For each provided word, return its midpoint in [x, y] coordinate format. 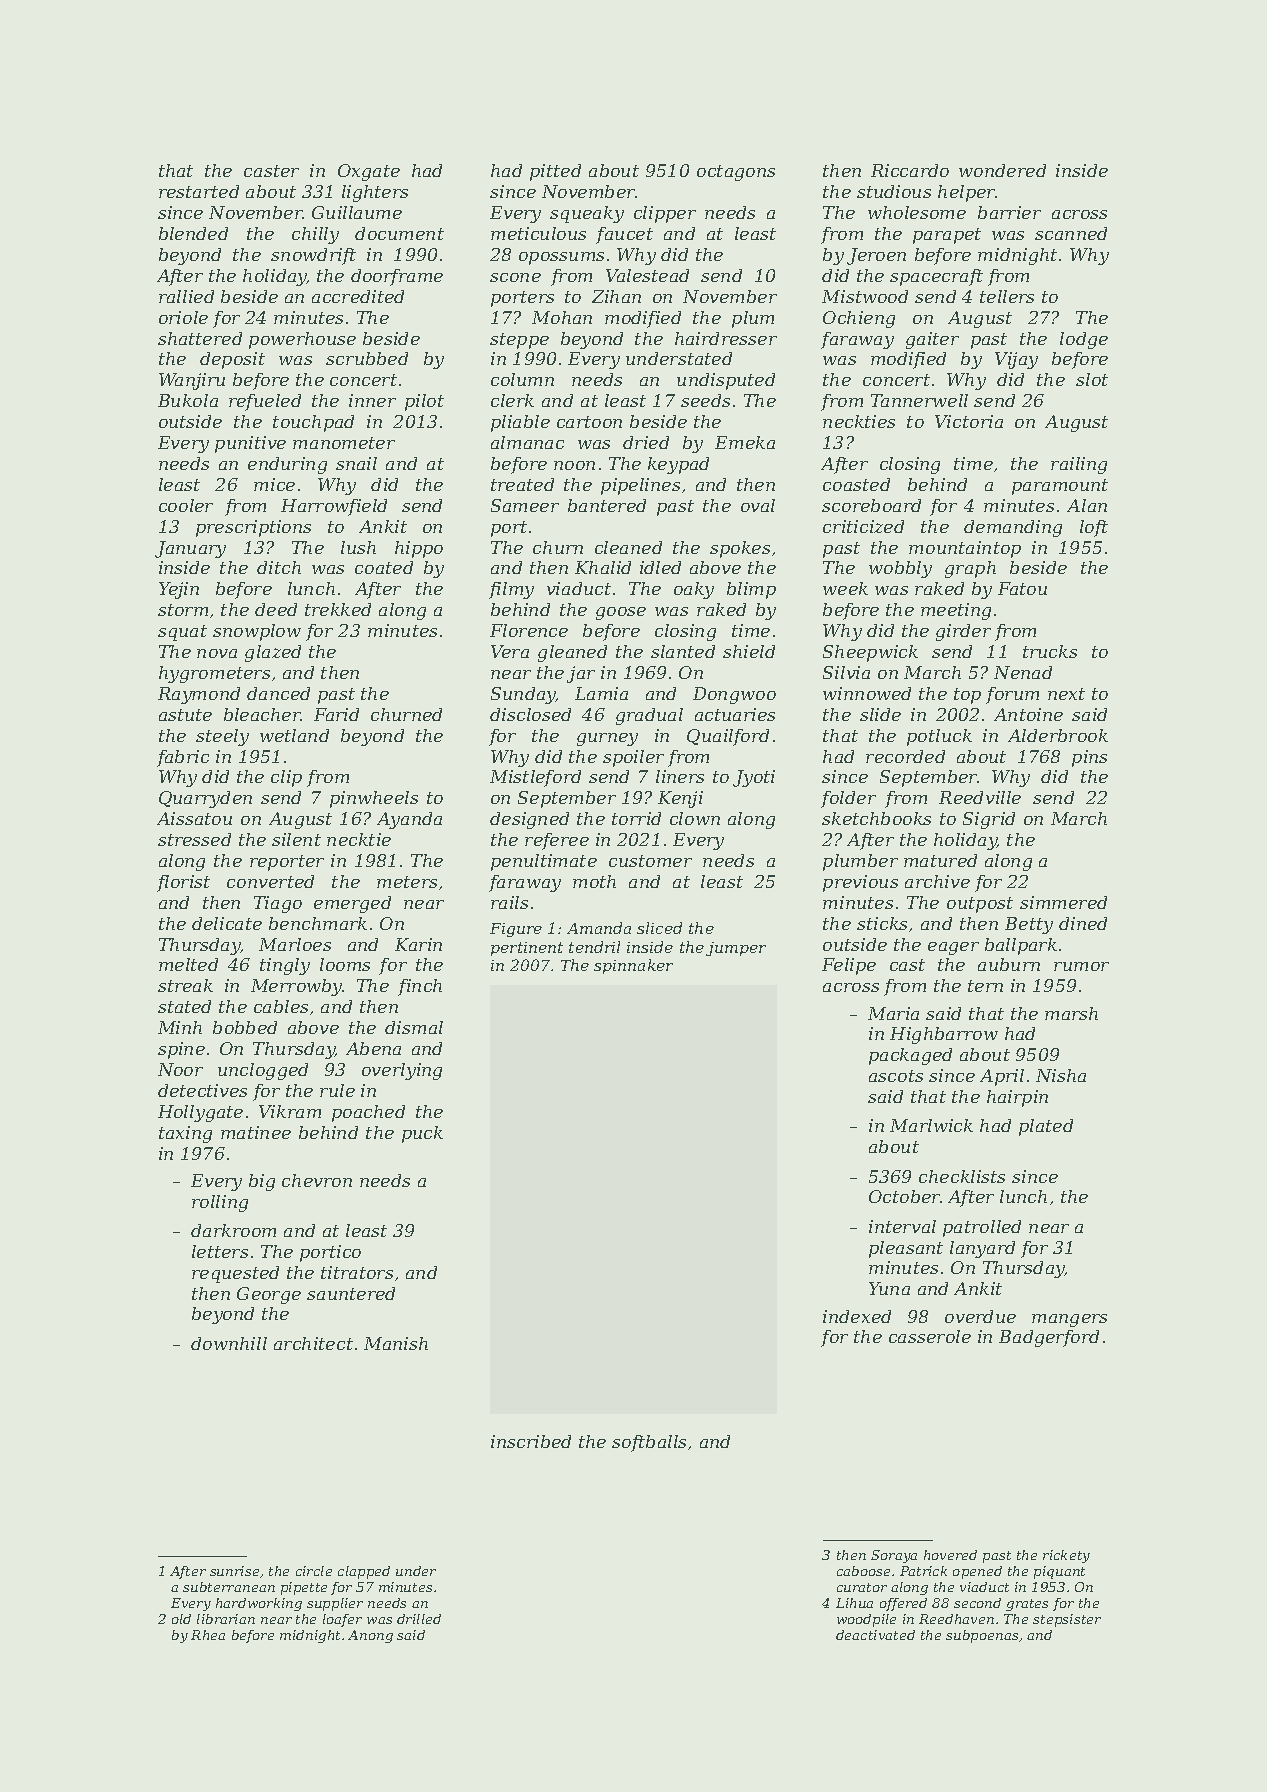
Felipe [849, 966]
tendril [594, 947]
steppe [519, 341]
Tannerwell [919, 400]
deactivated [875, 1635]
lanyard [982, 1249]
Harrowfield [334, 507]
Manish [396, 1343]
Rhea [208, 1635]
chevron [317, 1180]
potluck [939, 737]
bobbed [245, 1027]
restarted [199, 191]
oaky [694, 590]
